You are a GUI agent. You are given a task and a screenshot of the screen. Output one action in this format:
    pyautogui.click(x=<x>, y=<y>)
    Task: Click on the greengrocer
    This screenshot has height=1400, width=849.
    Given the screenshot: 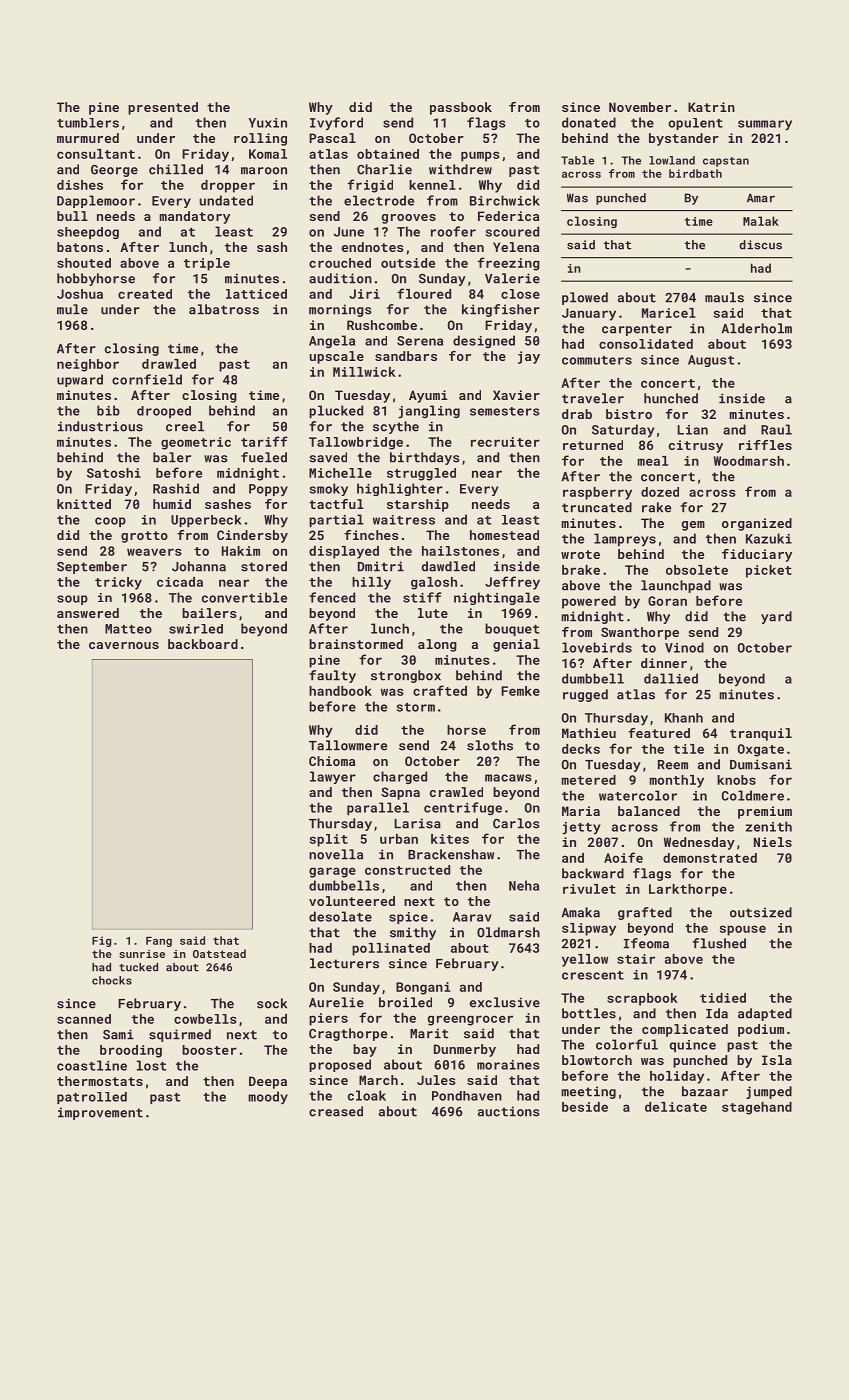 What is the action you would take?
    pyautogui.click(x=470, y=1020)
